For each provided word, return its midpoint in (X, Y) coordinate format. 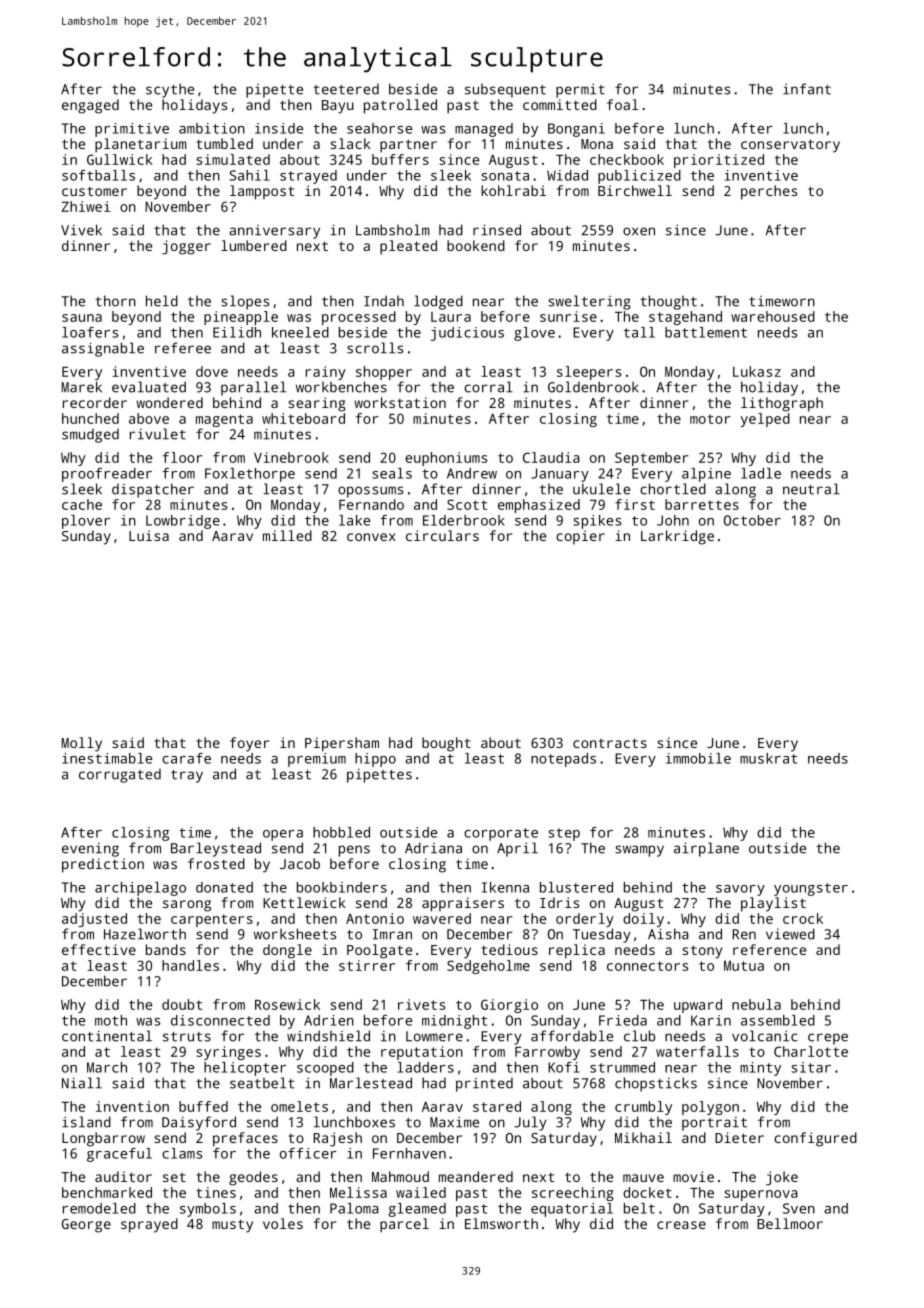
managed (484, 130)
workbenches (341, 387)
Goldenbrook (593, 387)
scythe (170, 90)
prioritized (719, 161)
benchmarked (107, 1192)
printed (484, 1084)
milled (287, 535)
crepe (828, 1039)
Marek (82, 387)
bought (446, 744)
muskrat (768, 758)
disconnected (220, 1020)
